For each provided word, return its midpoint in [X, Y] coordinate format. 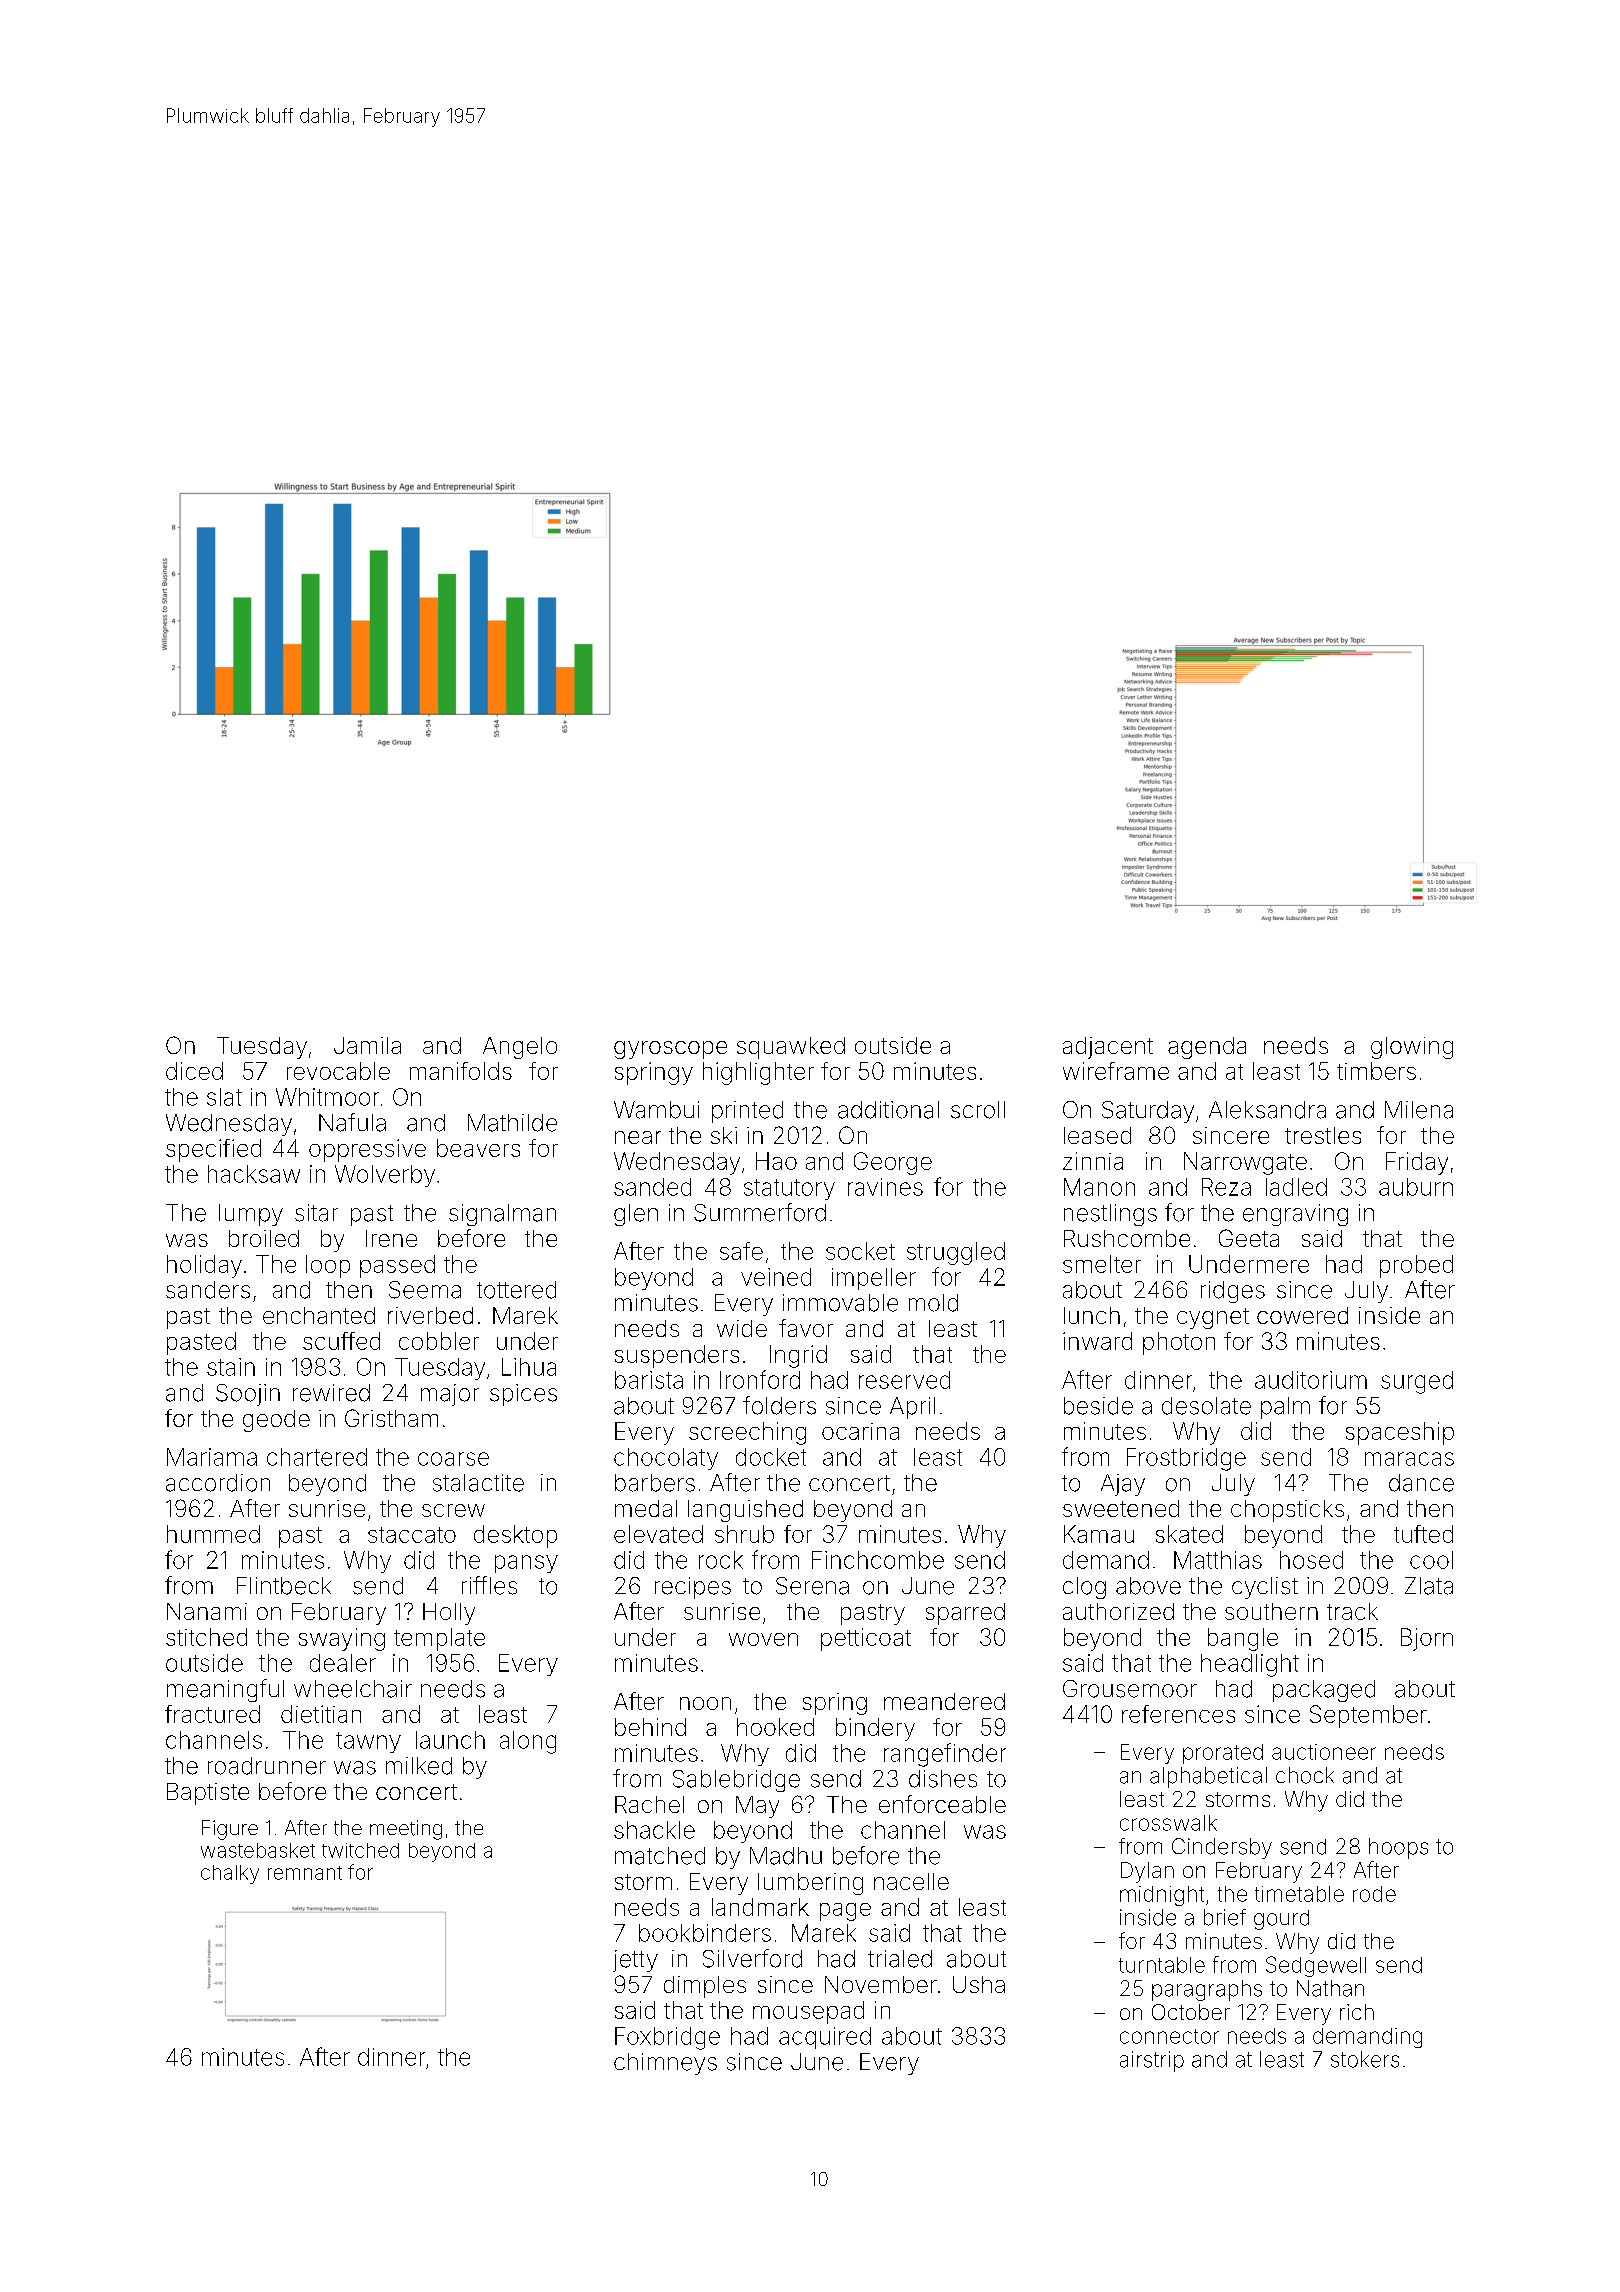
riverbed [430, 1315]
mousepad [808, 2012]
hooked [775, 1727]
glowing [1412, 1048]
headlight [1250, 1665]
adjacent [1108, 1048]
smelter [1102, 1264]
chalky [230, 1874]
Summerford [760, 1212]
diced [194, 1071]
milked [419, 1766]
